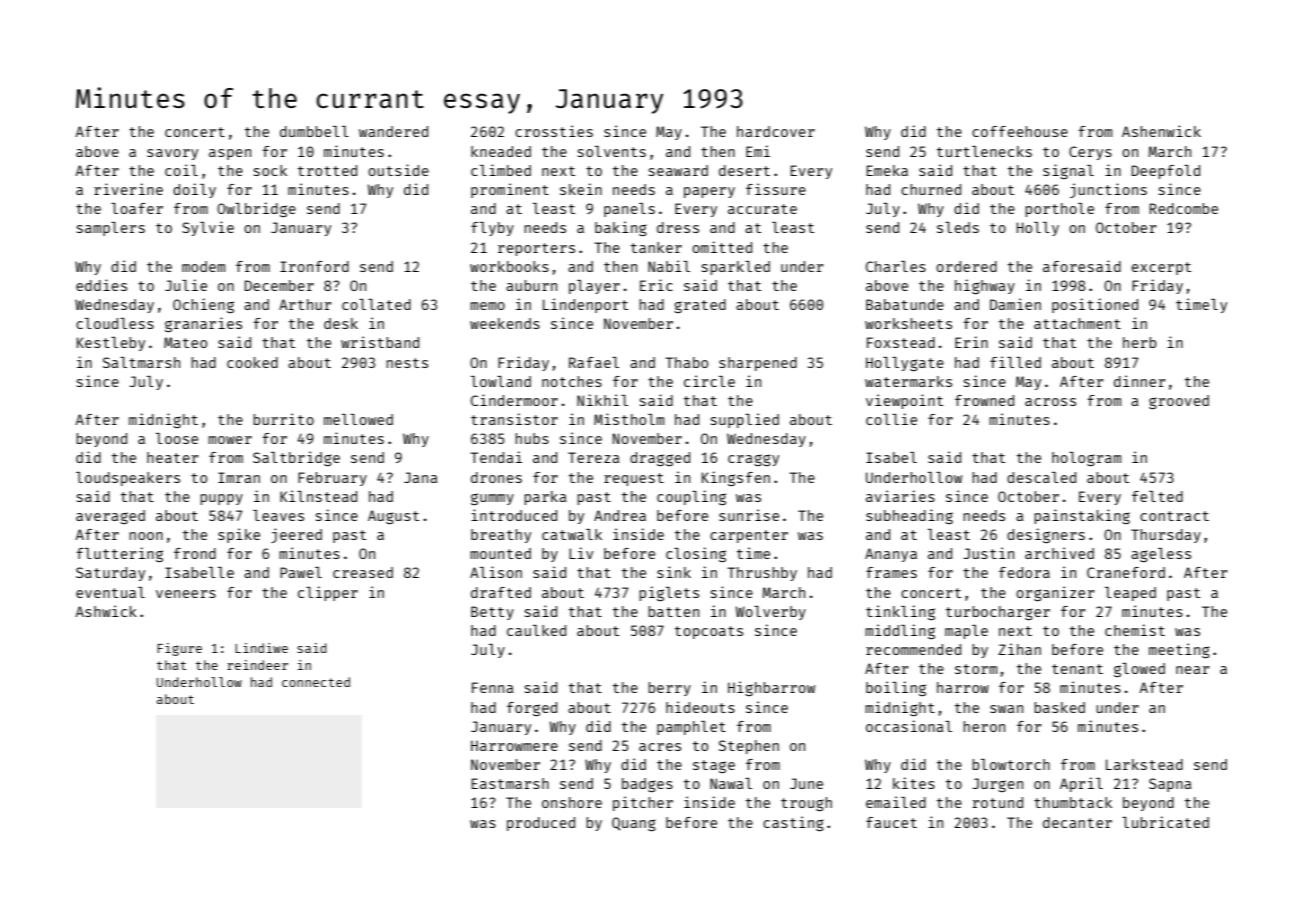 This screenshot has width=1308, height=924. I want to click on onshore, so click(572, 802).
